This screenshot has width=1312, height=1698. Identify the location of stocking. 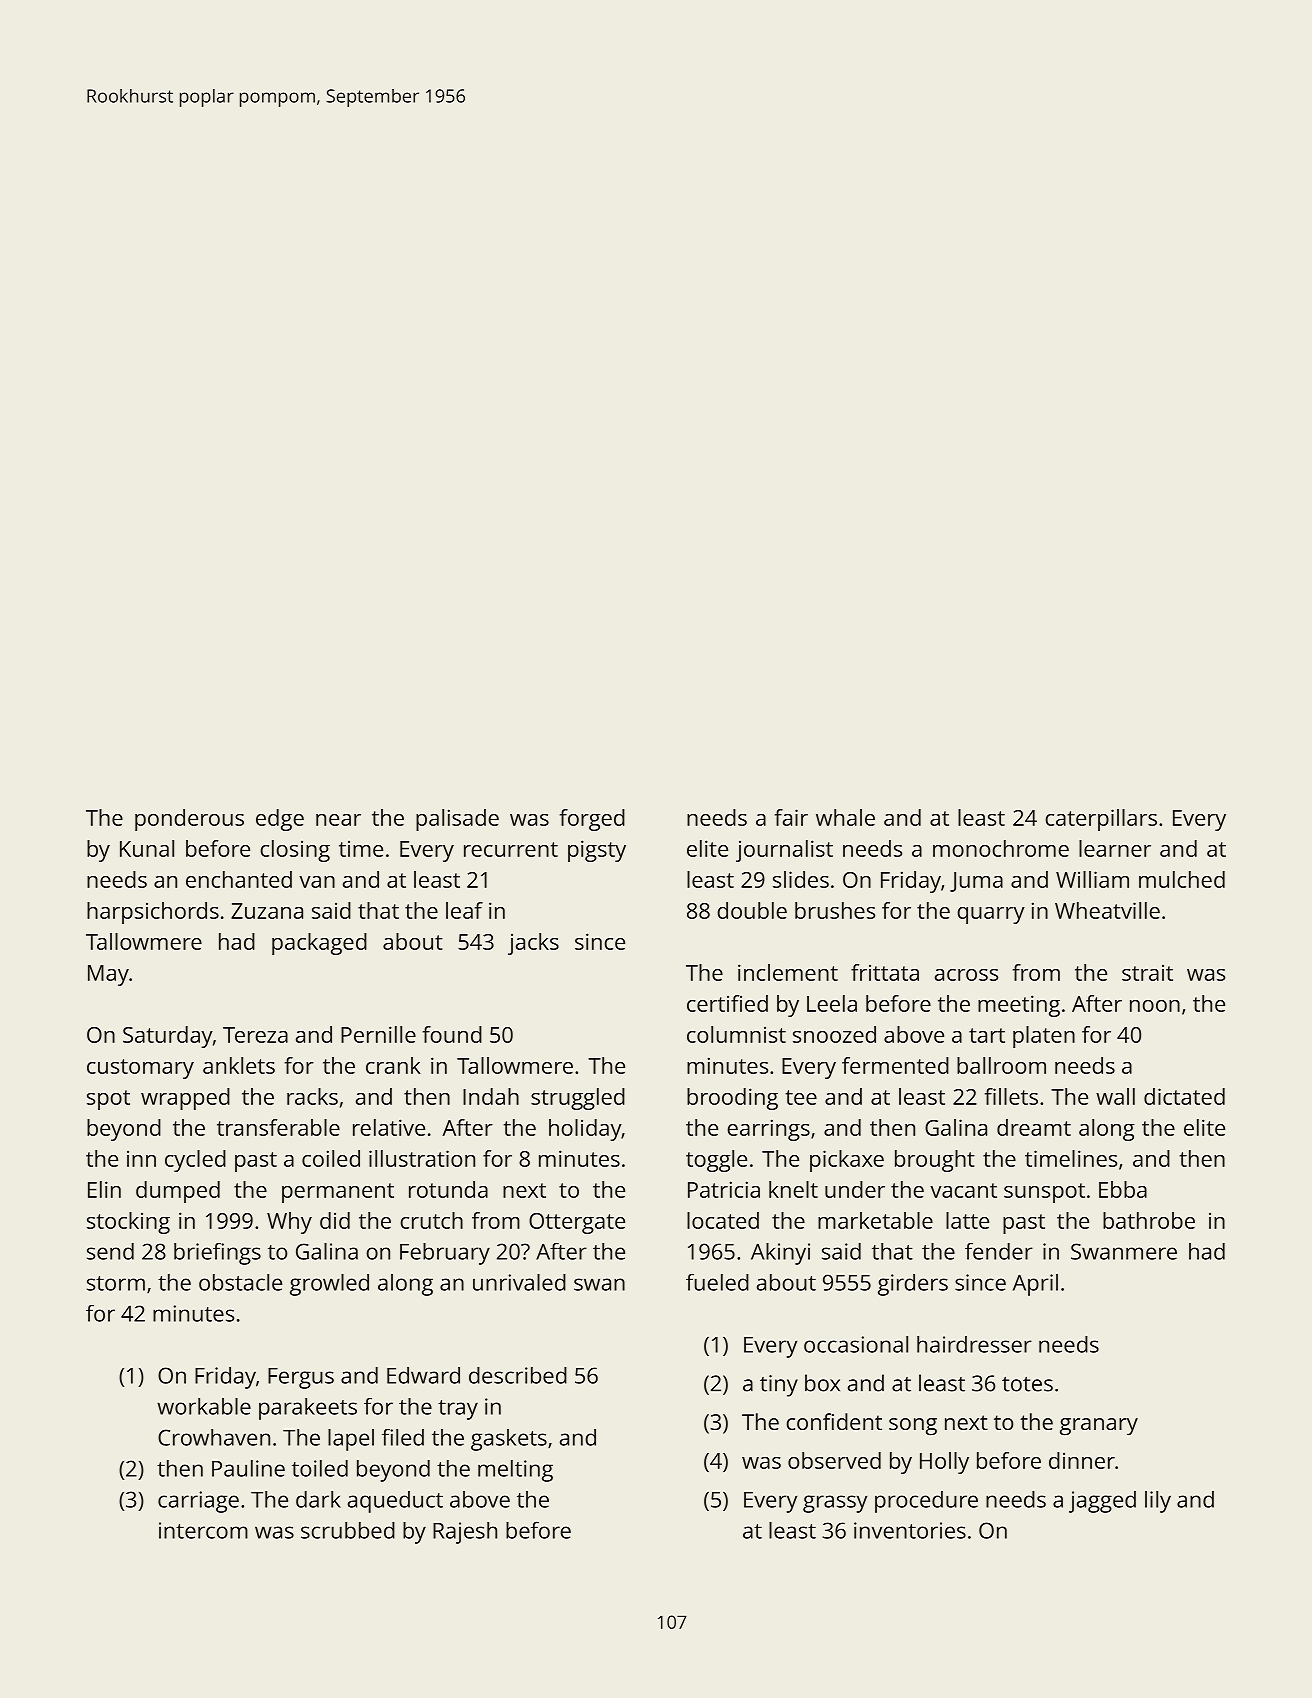
(128, 1223).
